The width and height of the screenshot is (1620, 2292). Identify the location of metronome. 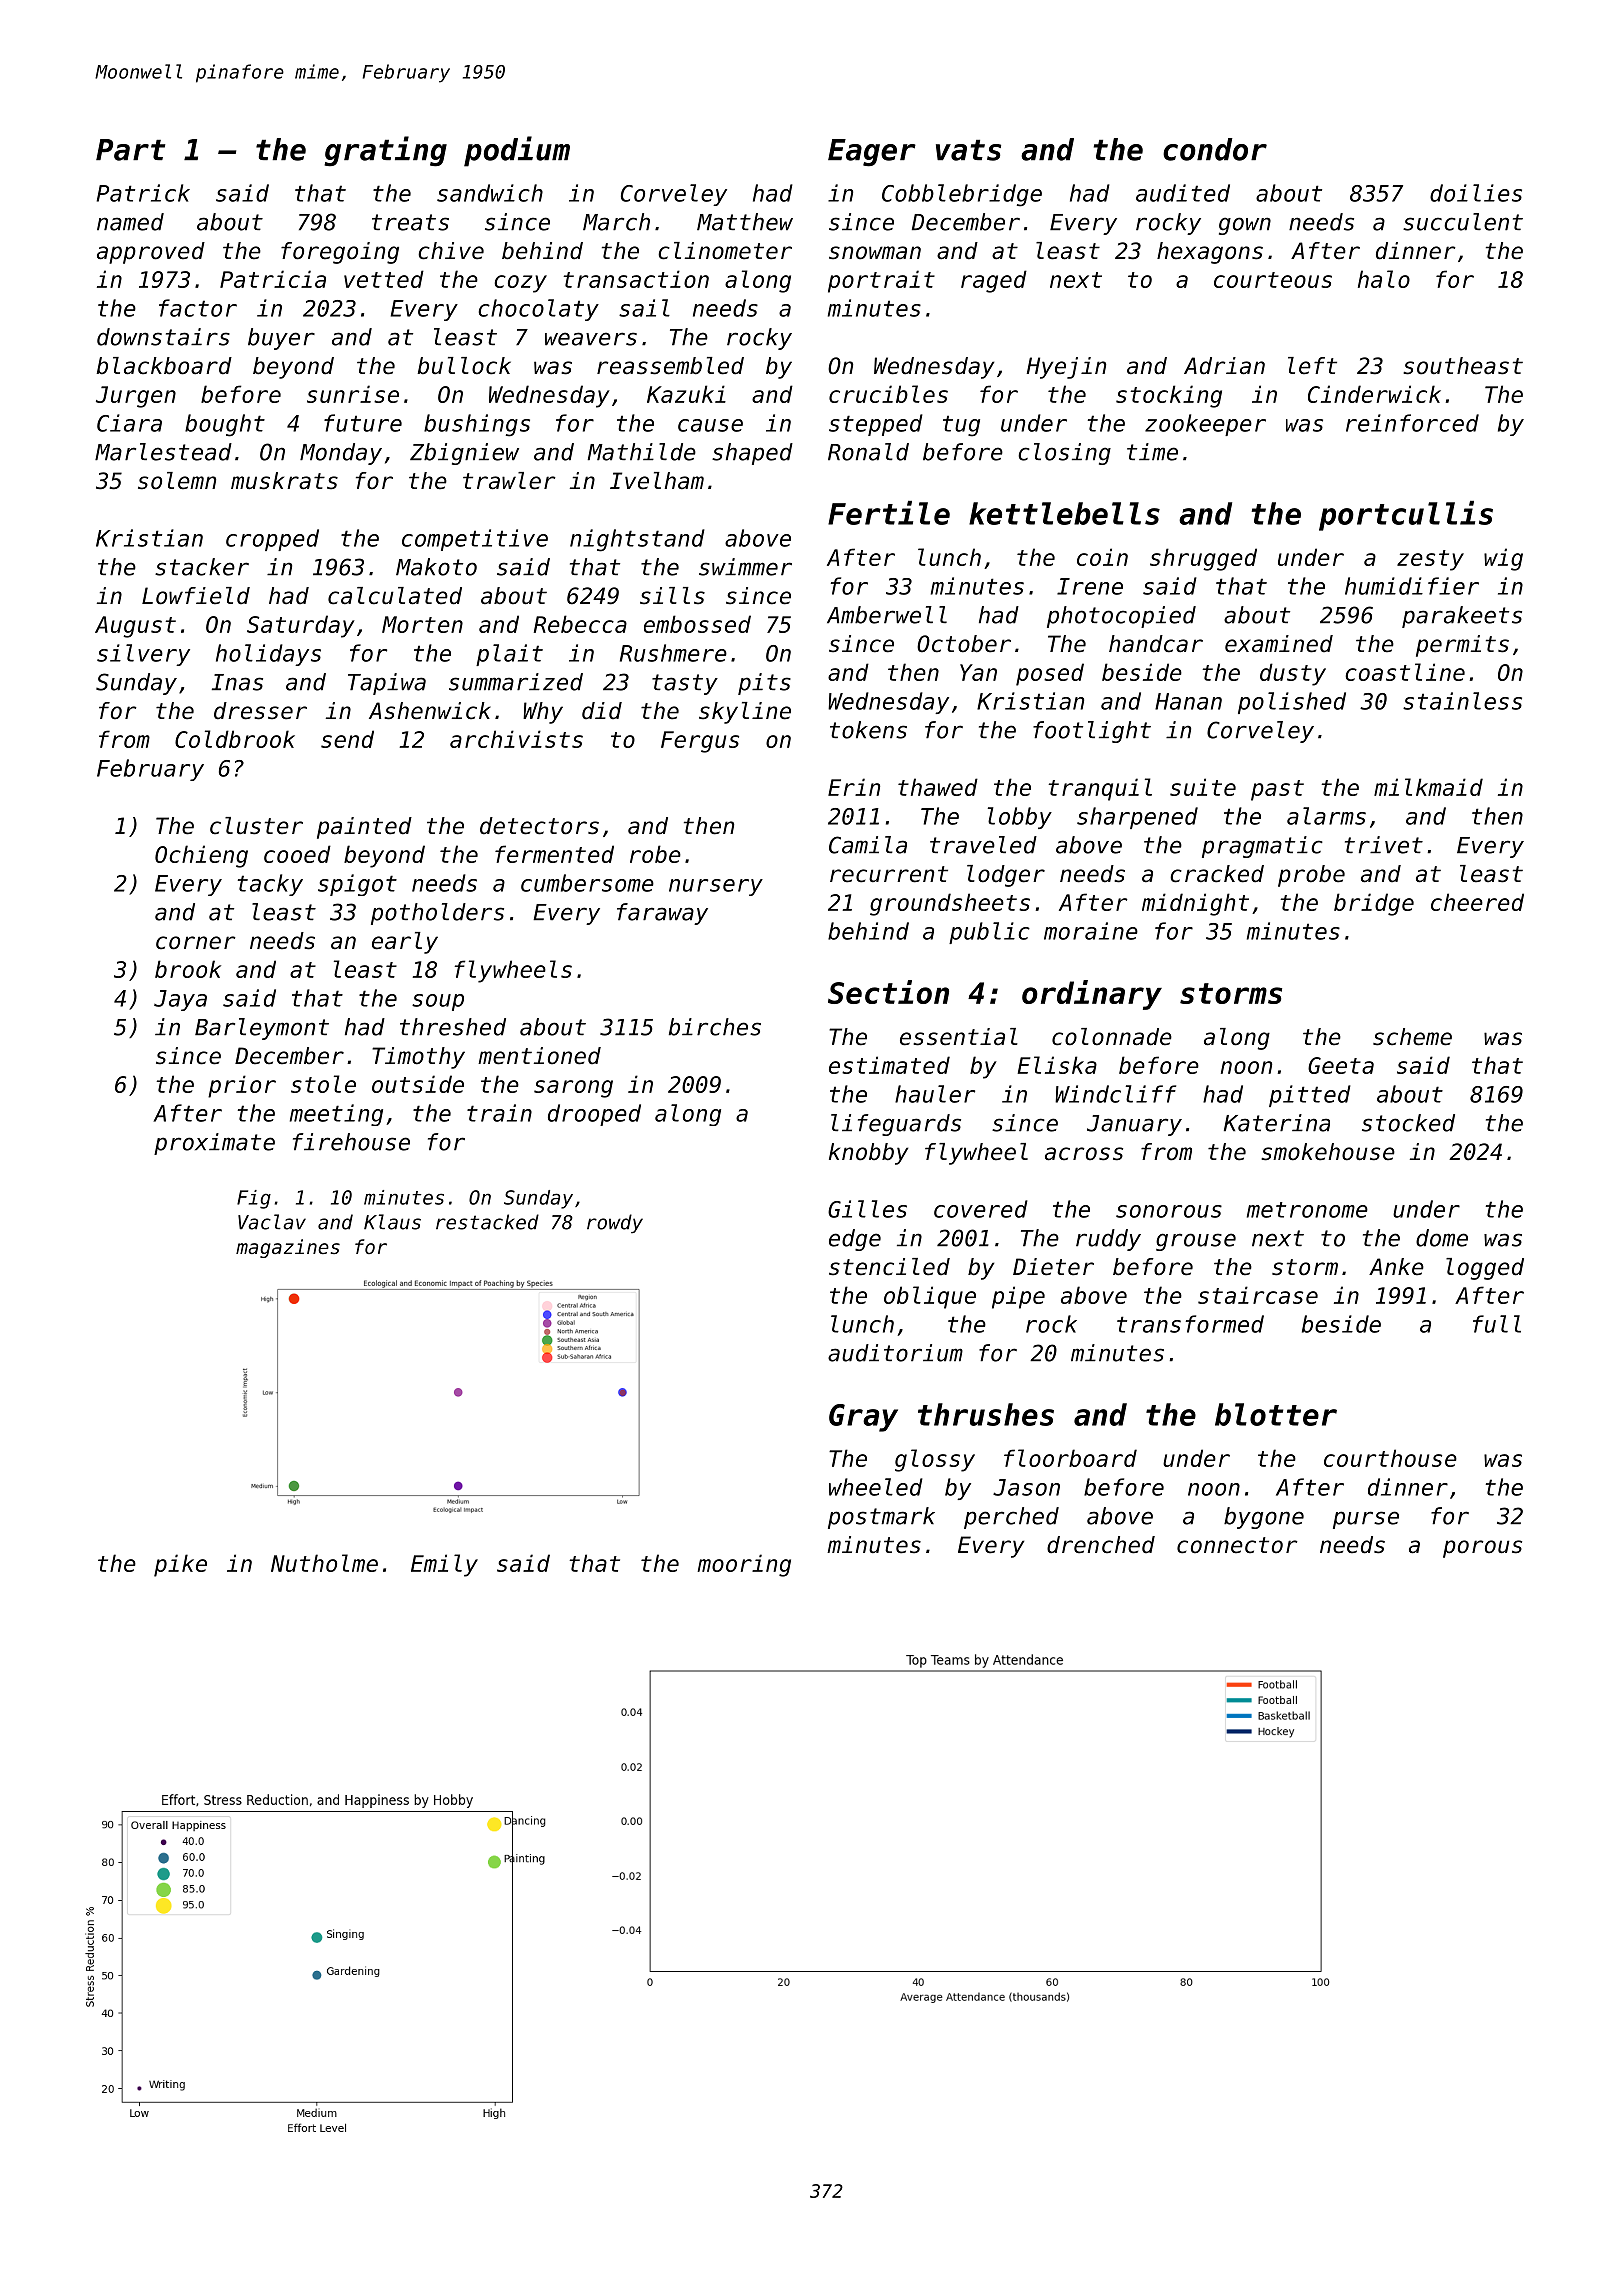
(1307, 1210).
